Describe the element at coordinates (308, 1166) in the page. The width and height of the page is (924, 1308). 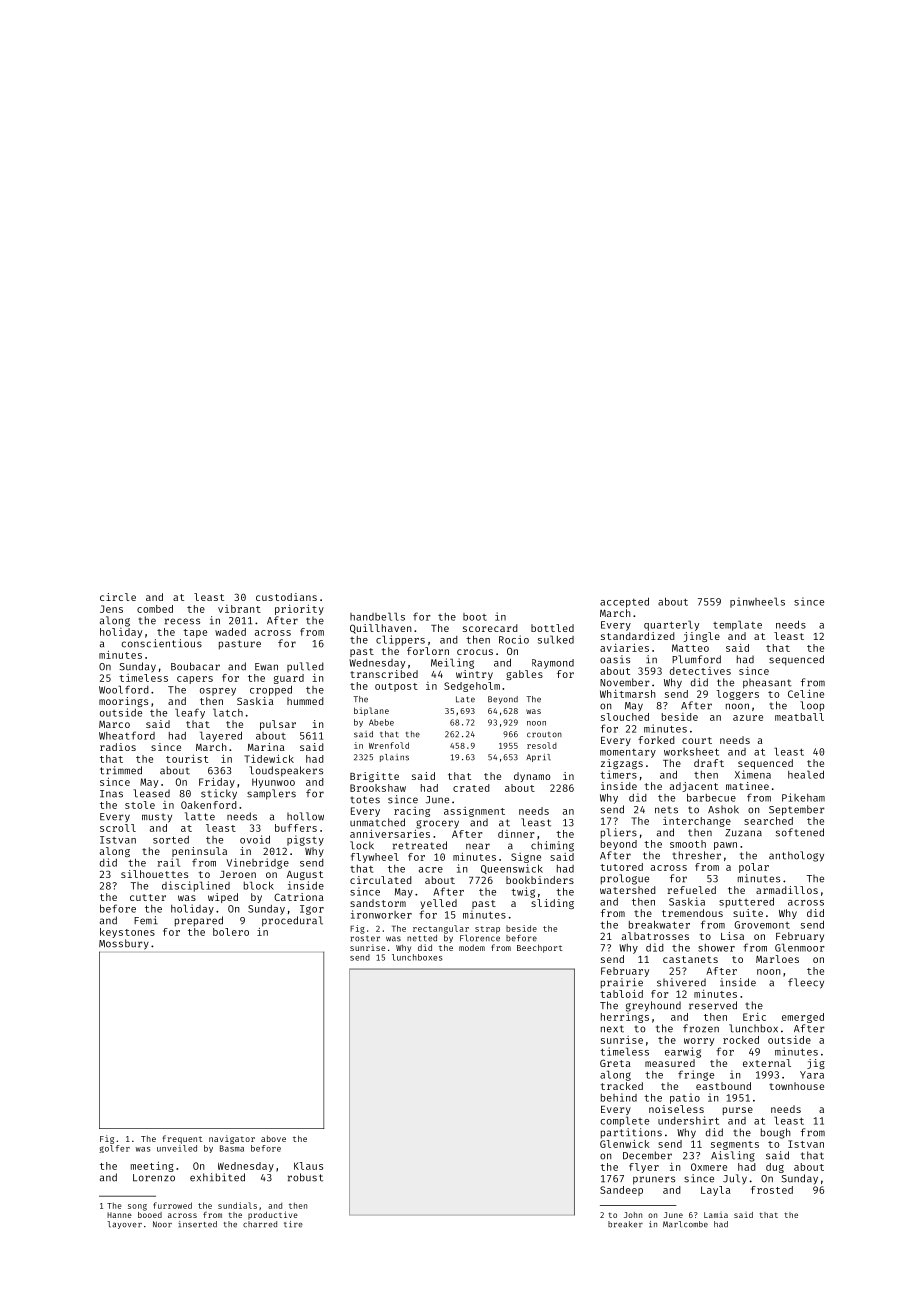
I see `Klaus` at that location.
